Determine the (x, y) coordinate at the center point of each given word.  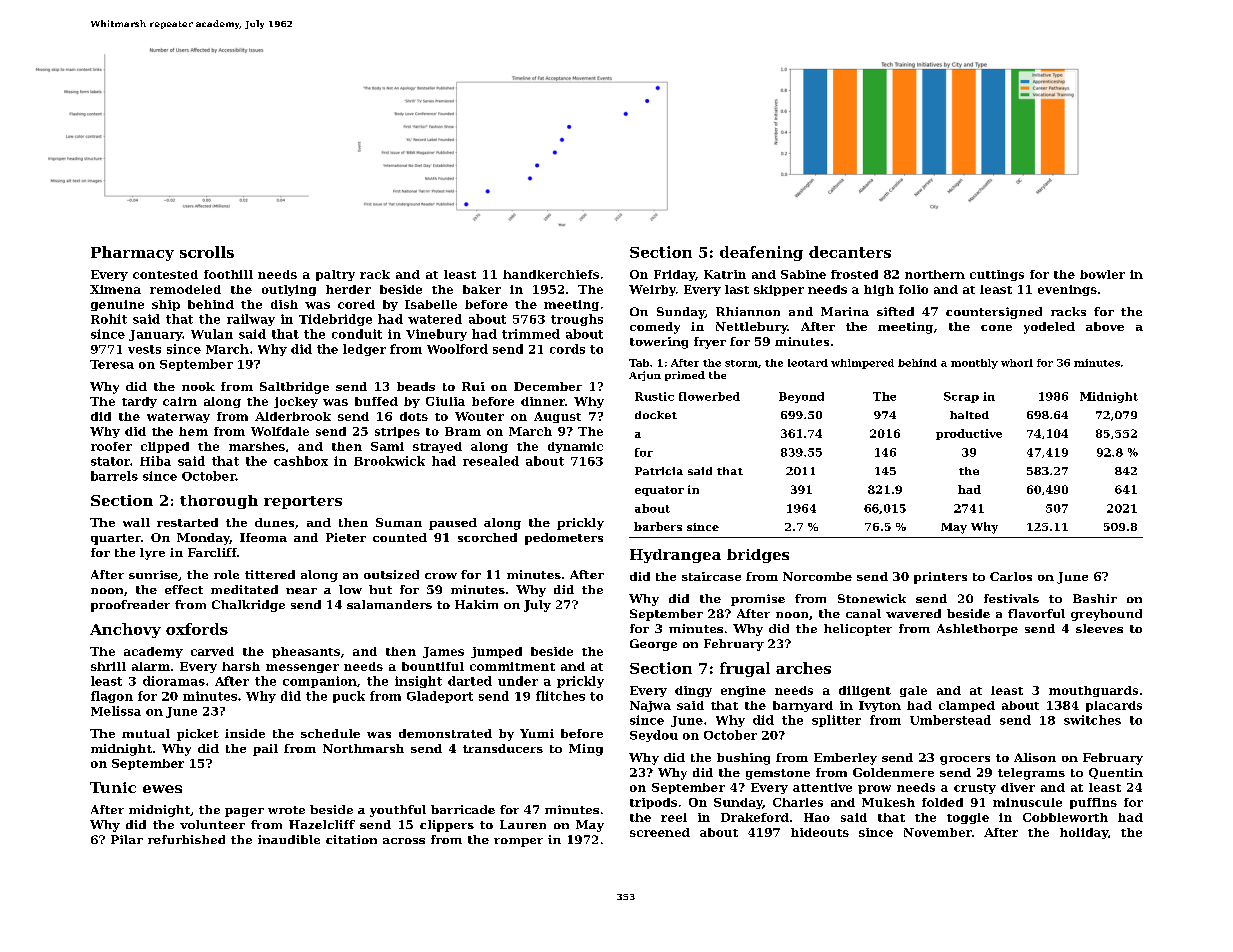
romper (518, 842)
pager (244, 812)
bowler (1102, 274)
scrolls (207, 252)
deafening (761, 253)
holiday (1084, 833)
